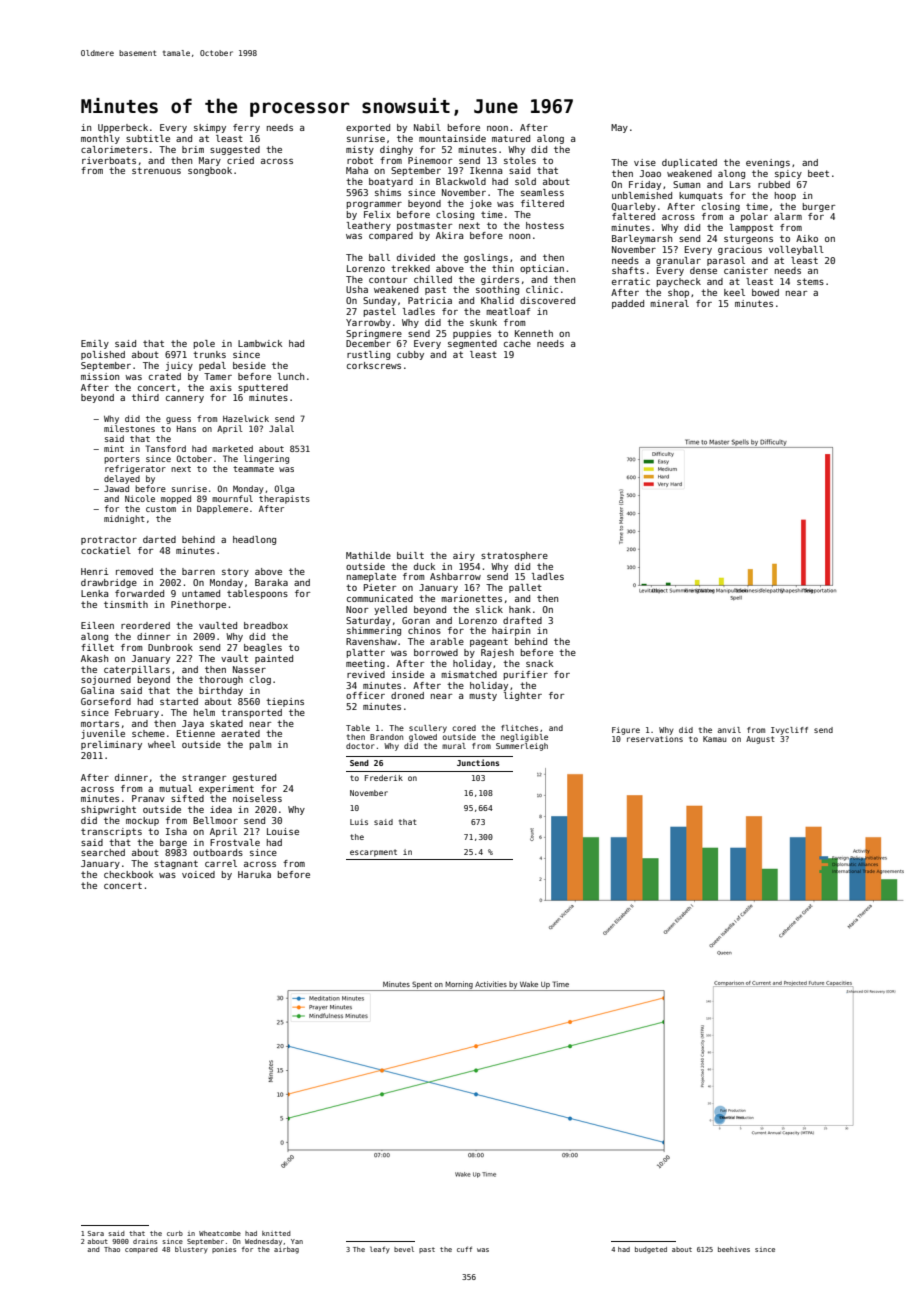  Describe the element at coordinates (514, 556) in the screenshot. I see `stratosphere` at that location.
